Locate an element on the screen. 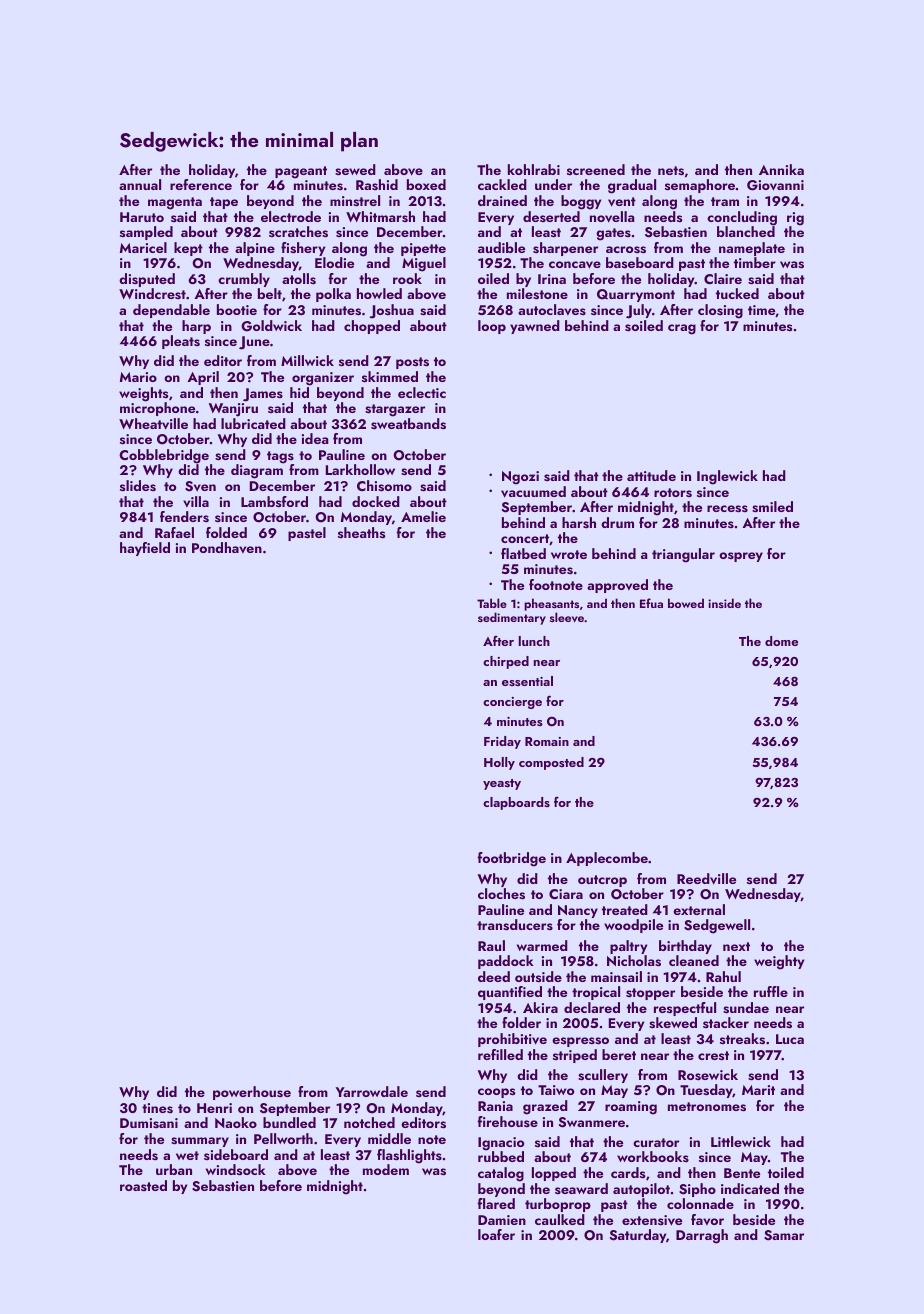  nets is located at coordinates (671, 171).
